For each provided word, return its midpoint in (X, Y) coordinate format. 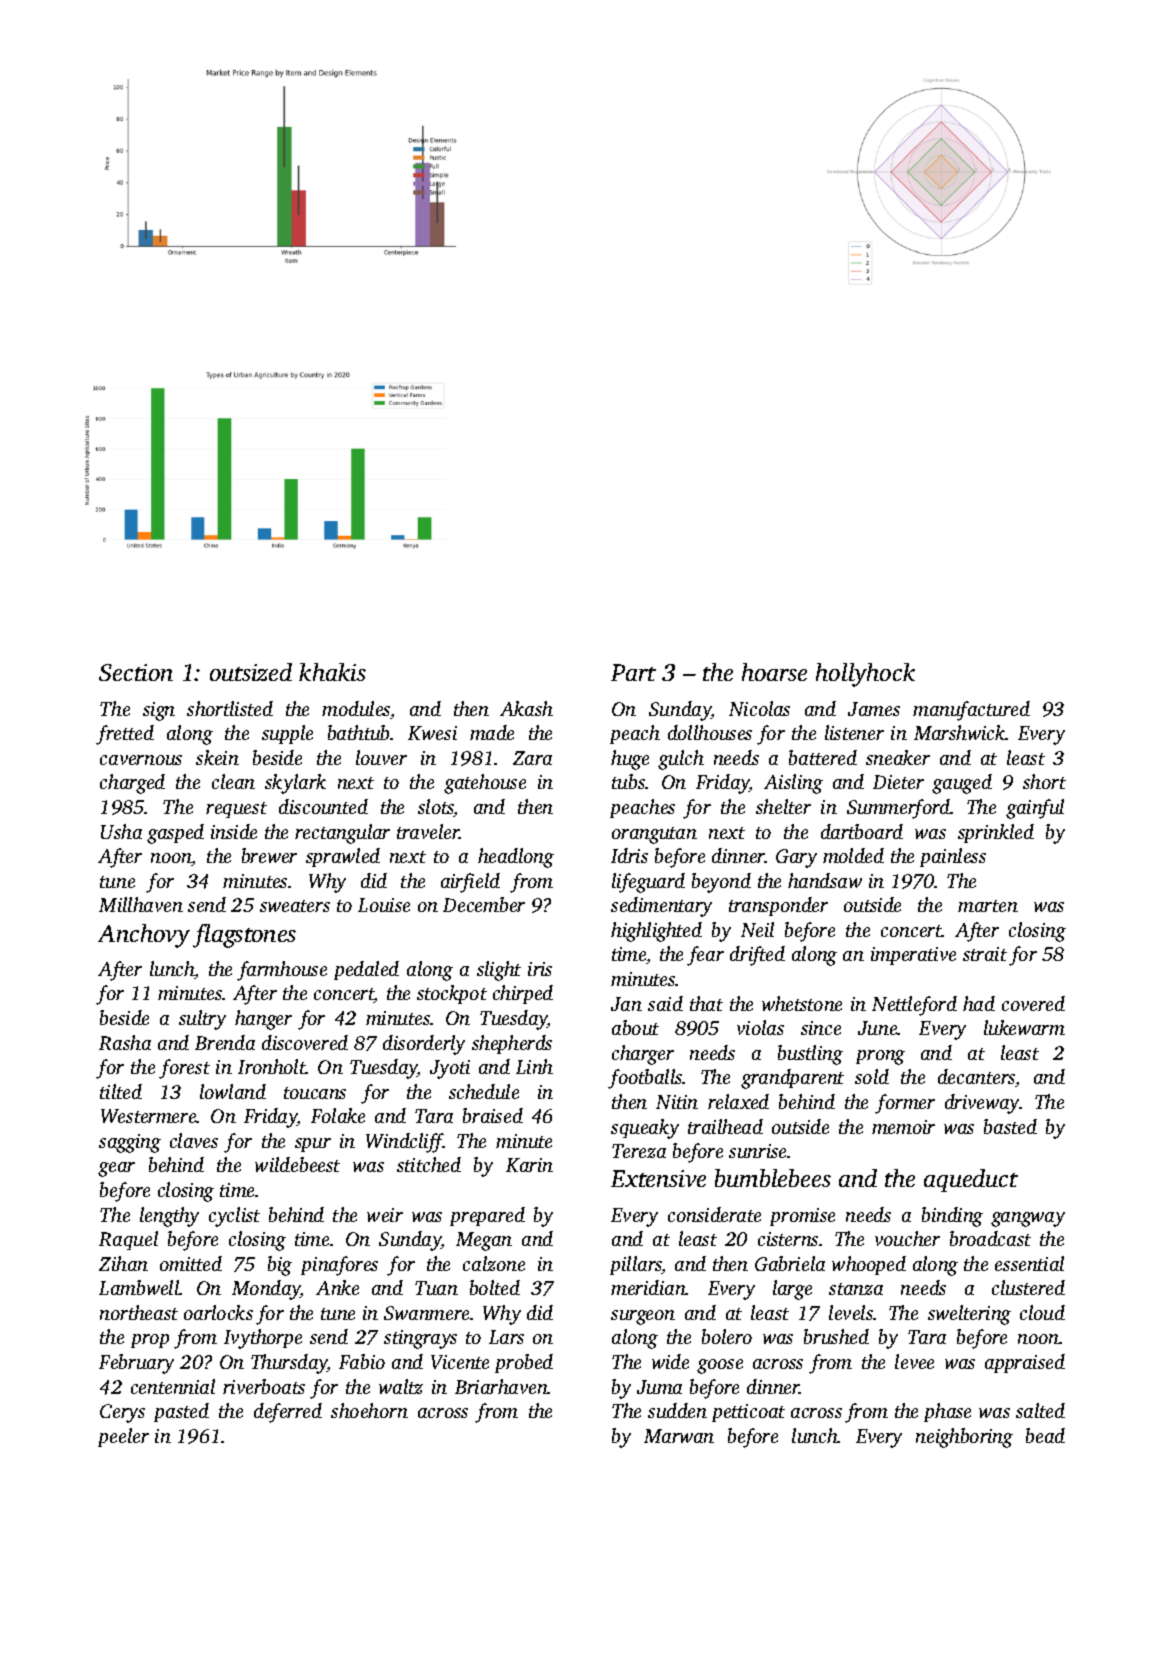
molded (853, 855)
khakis (332, 672)
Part (633, 672)
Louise (384, 905)
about (635, 1027)
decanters (976, 1076)
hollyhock (865, 675)
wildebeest (297, 1164)
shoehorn (369, 1410)
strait (985, 954)
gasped (175, 834)
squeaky (645, 1129)
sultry (202, 1020)
